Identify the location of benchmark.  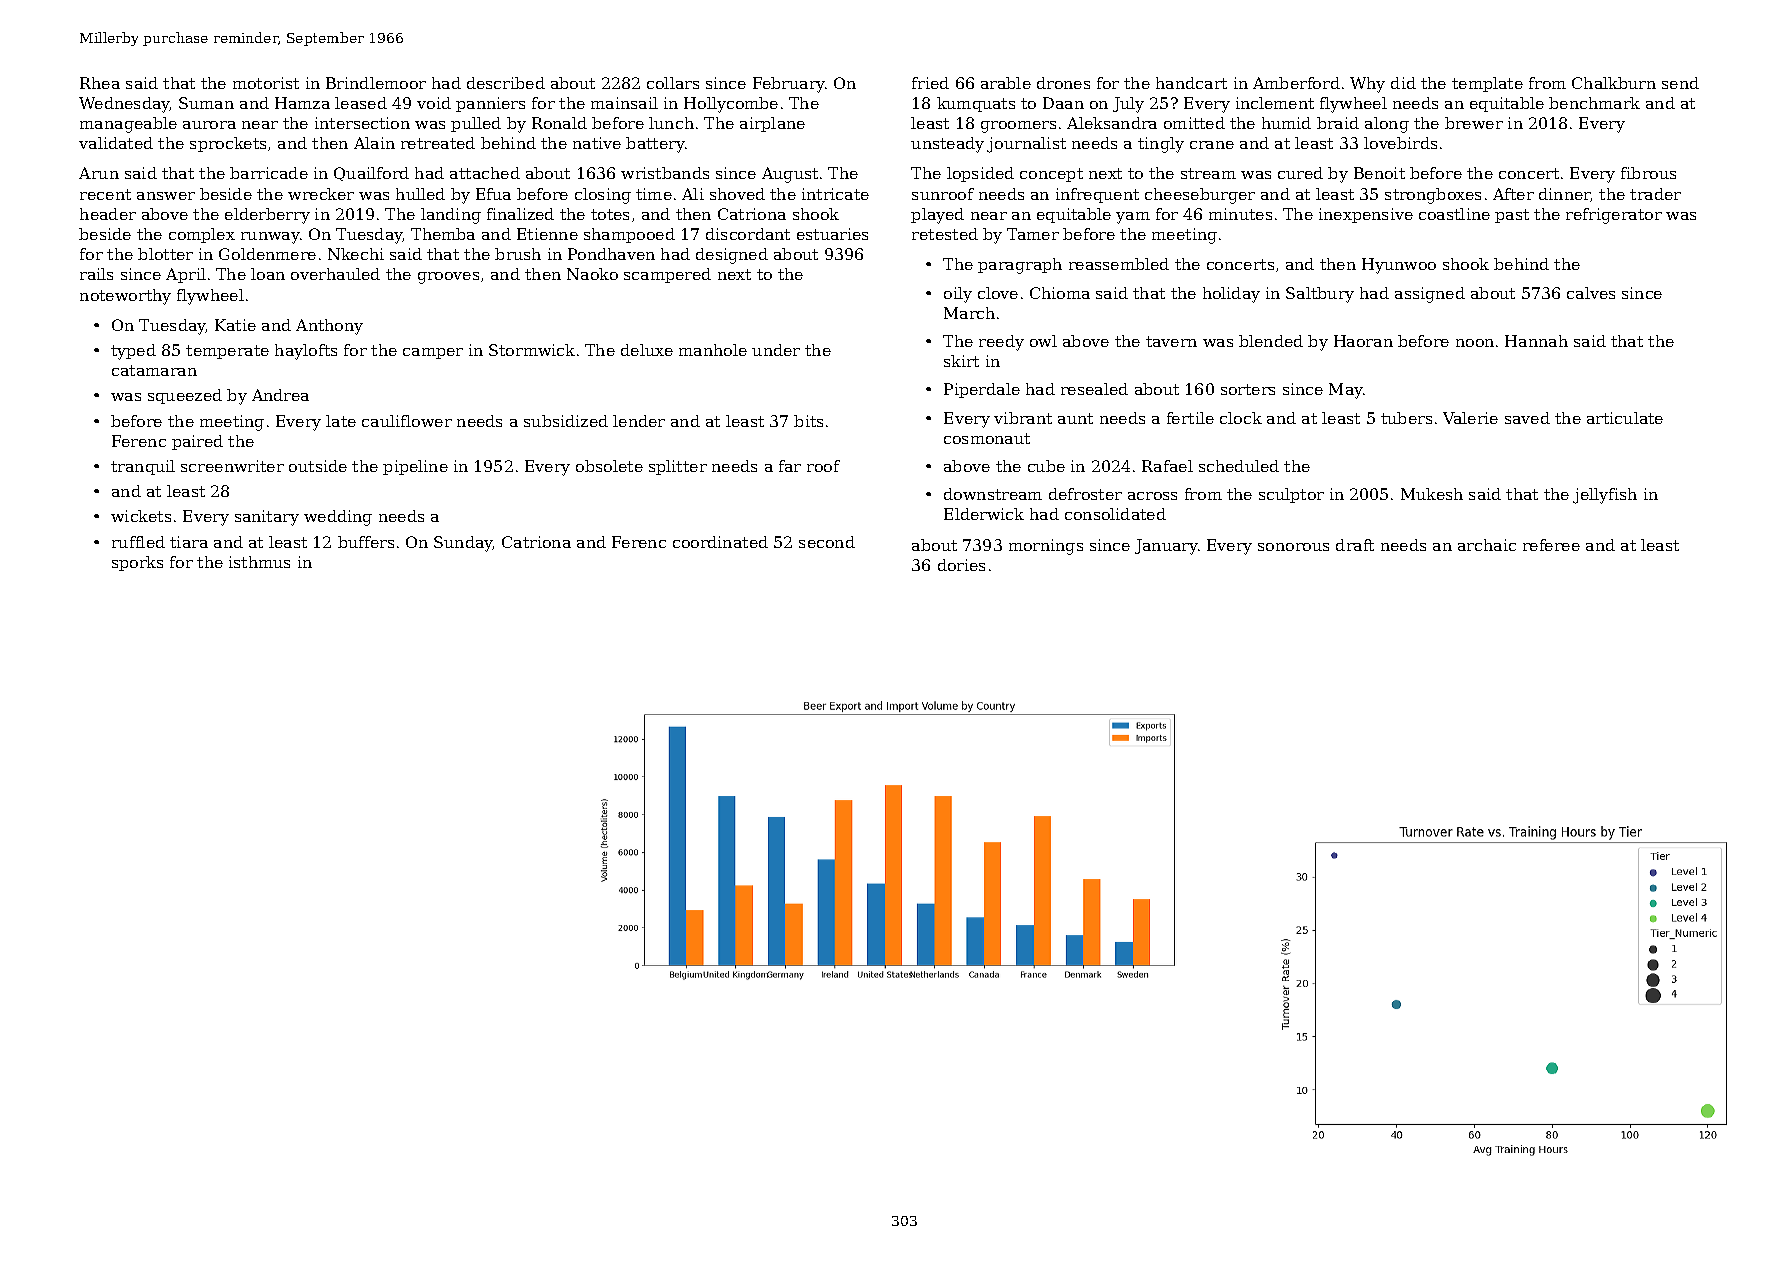
(1594, 103).
